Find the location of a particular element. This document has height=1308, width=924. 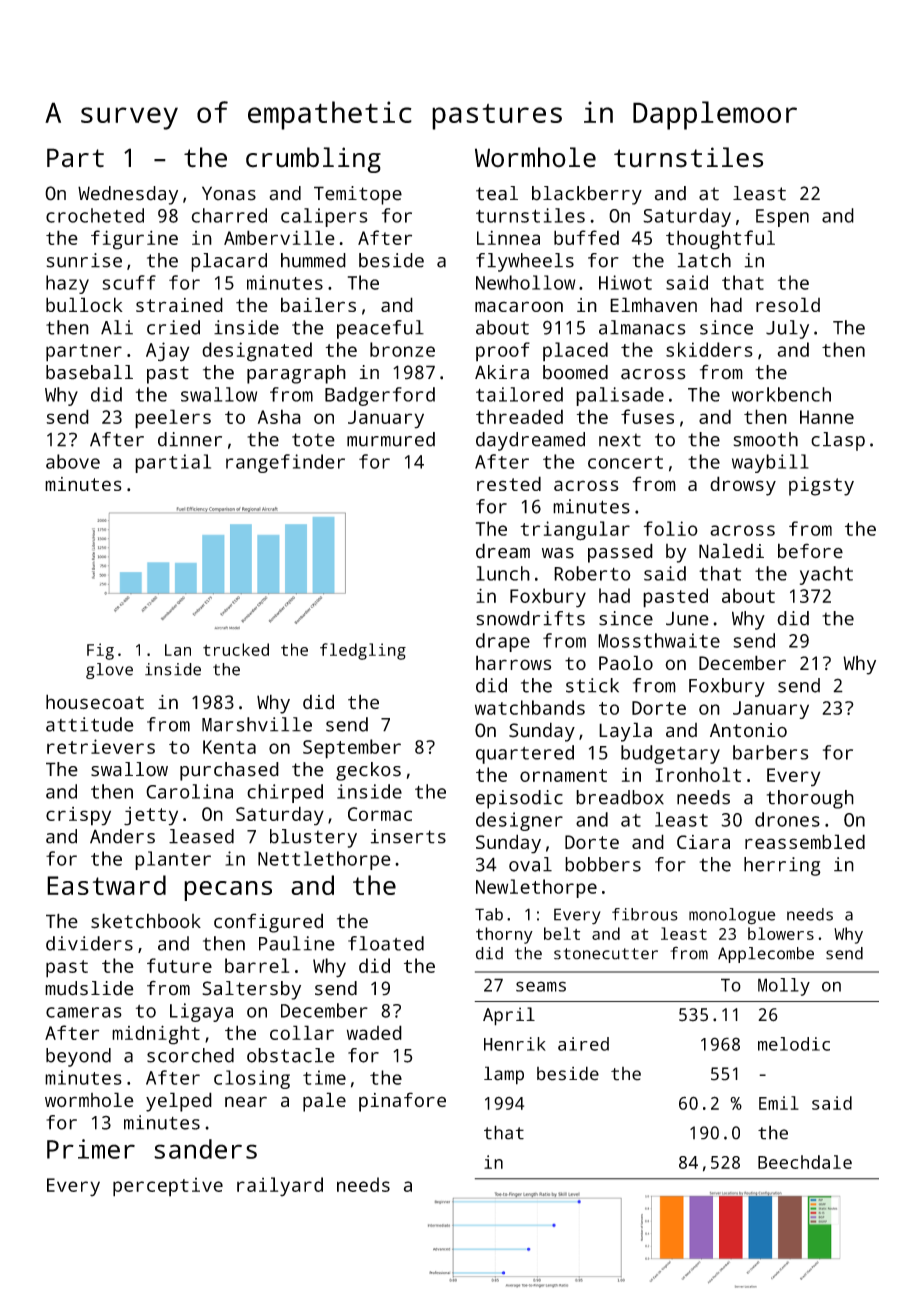

Espen is located at coordinates (782, 218).
